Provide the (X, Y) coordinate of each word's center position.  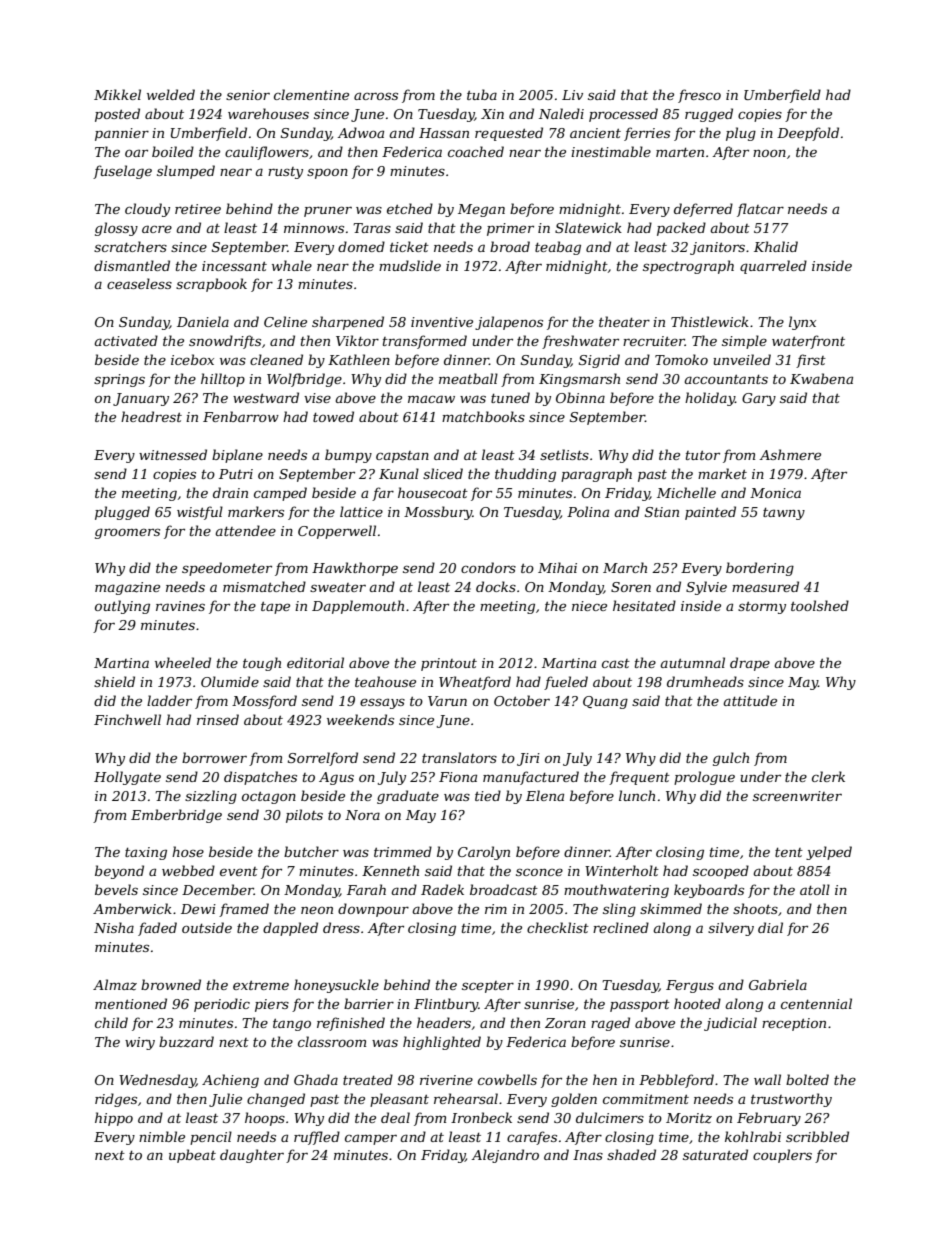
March (625, 567)
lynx (802, 323)
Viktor (357, 340)
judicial (730, 1024)
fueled (566, 683)
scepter (488, 987)
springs (119, 380)
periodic (222, 1005)
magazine (127, 588)
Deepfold (808, 134)
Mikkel (117, 94)
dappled (290, 929)
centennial (816, 1003)
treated (368, 1079)
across (376, 96)
